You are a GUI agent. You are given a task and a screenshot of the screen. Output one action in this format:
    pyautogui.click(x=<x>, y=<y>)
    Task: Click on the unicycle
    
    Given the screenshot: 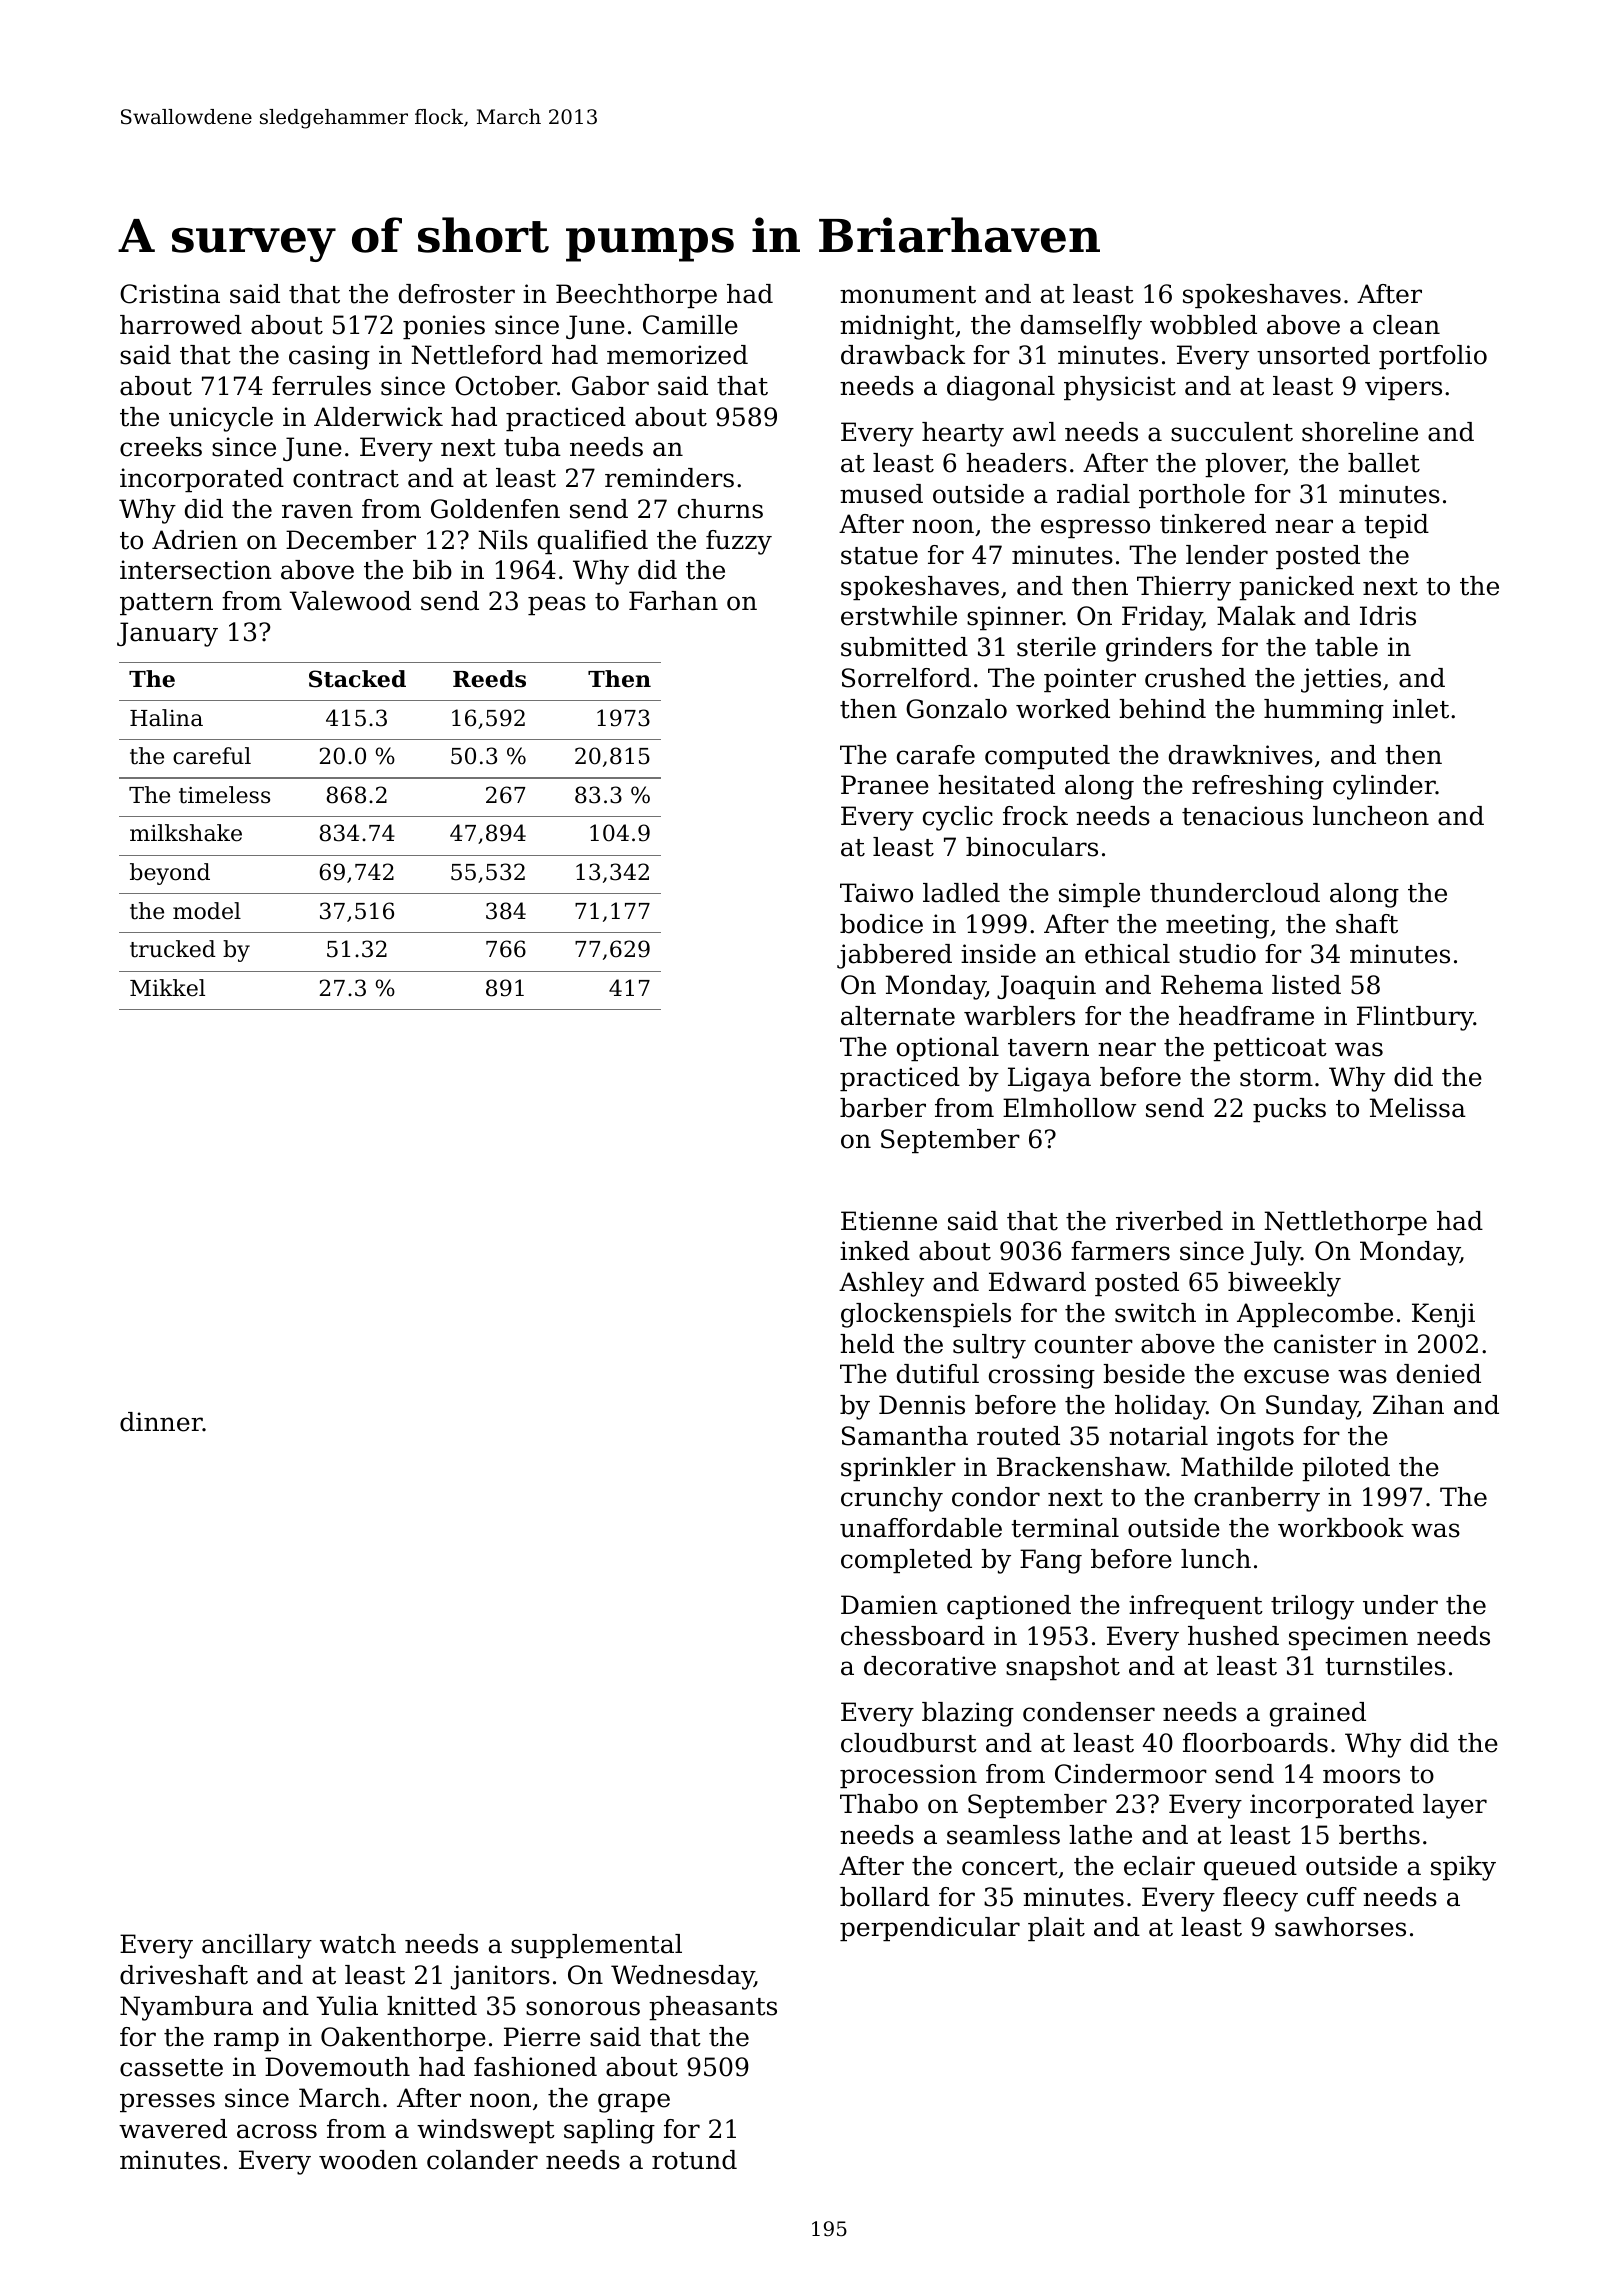 What is the action you would take?
    pyautogui.click(x=221, y=419)
